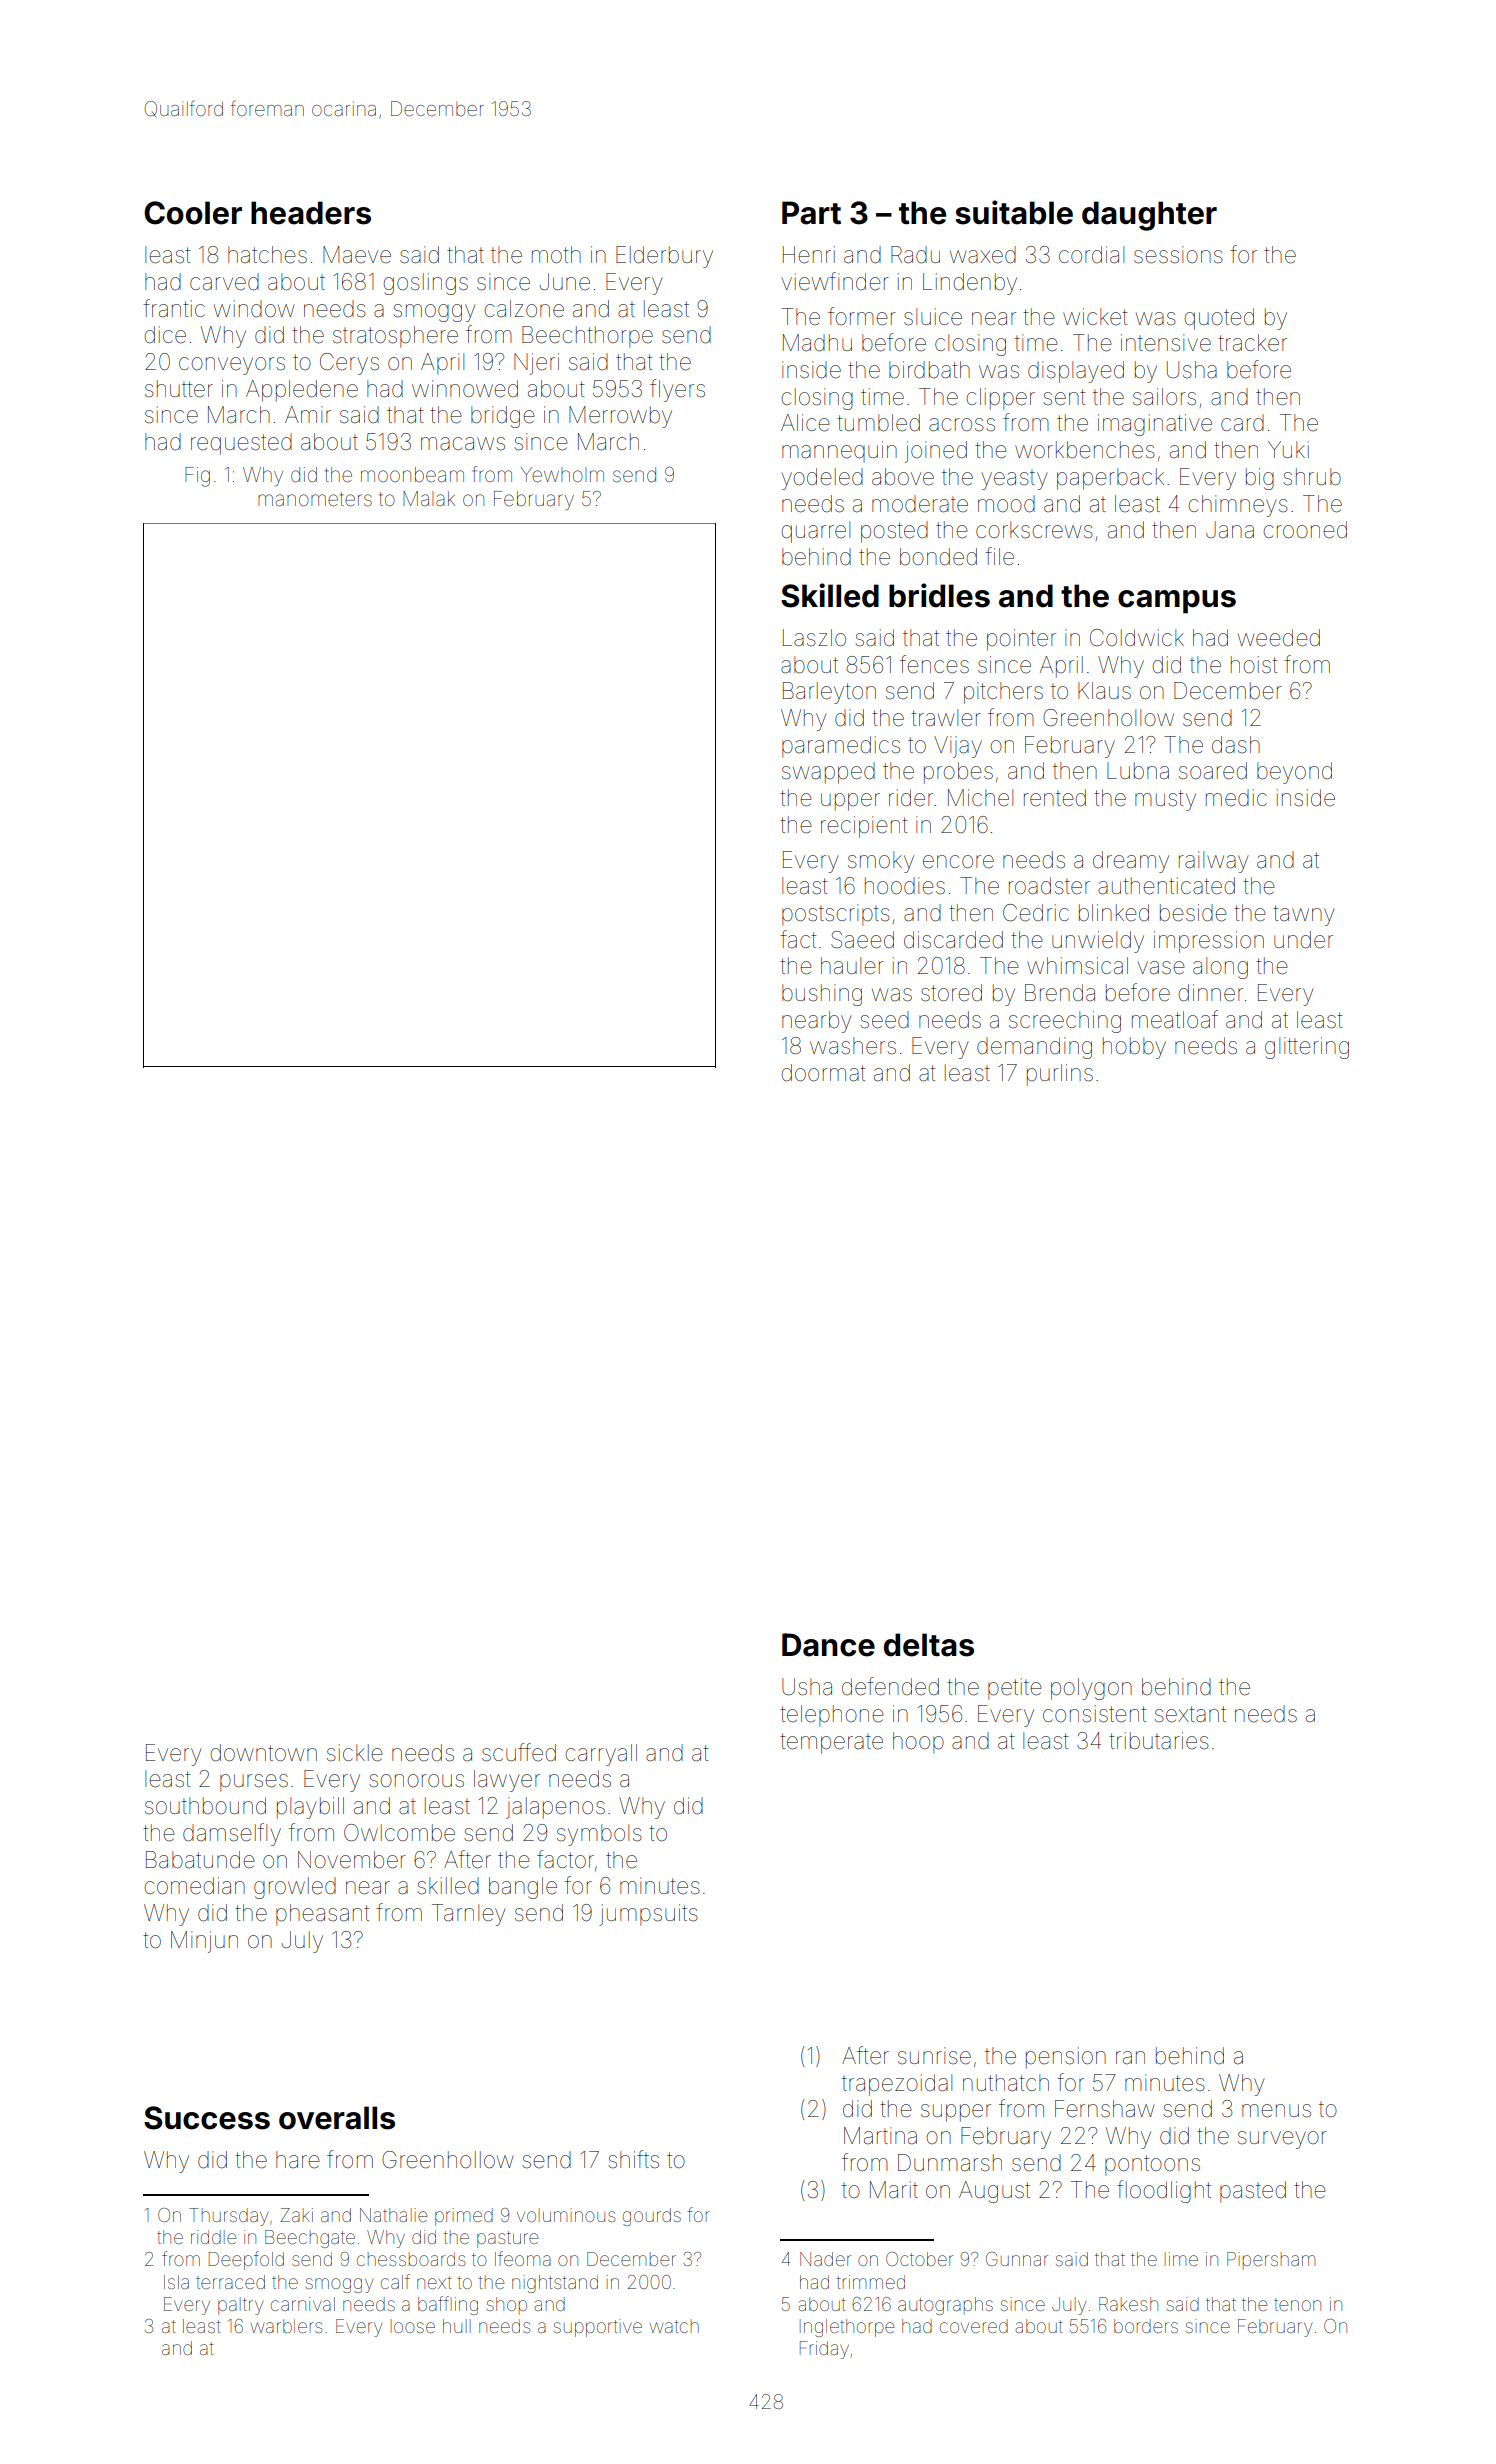 This document has height=2464, width=1496. I want to click on deltas, so click(929, 1645).
